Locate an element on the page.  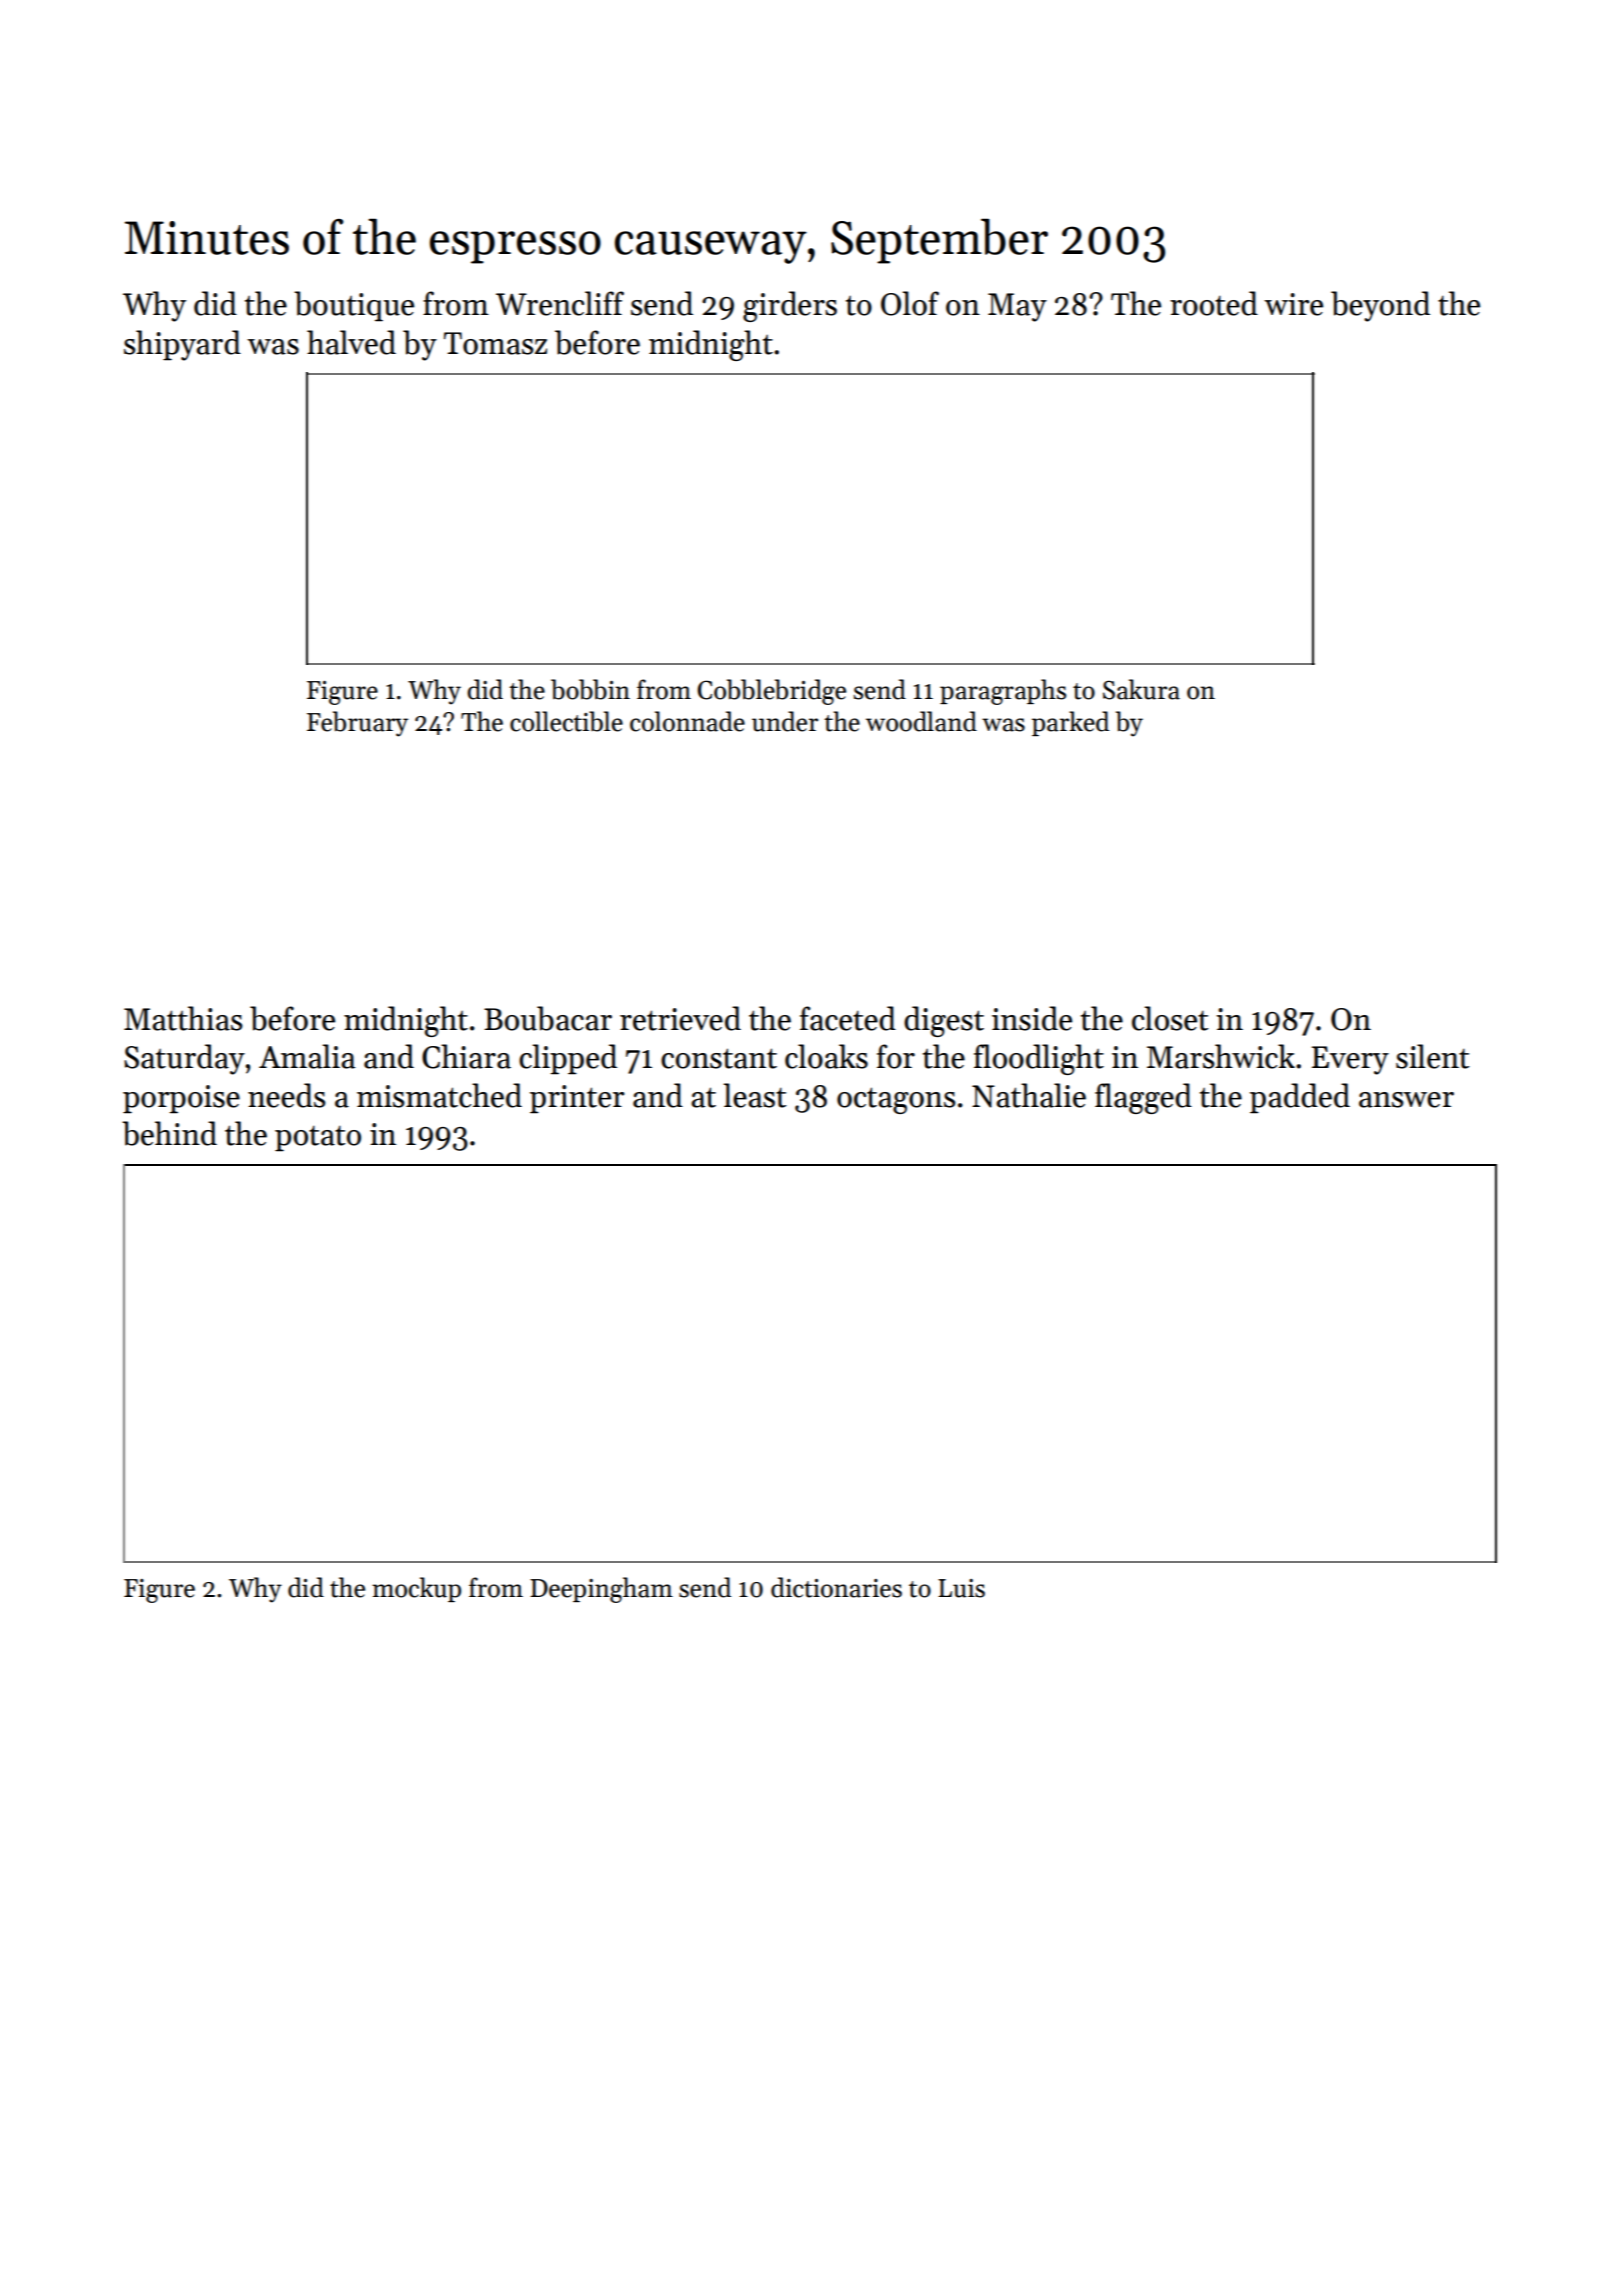
parked is located at coordinates (1070, 723).
